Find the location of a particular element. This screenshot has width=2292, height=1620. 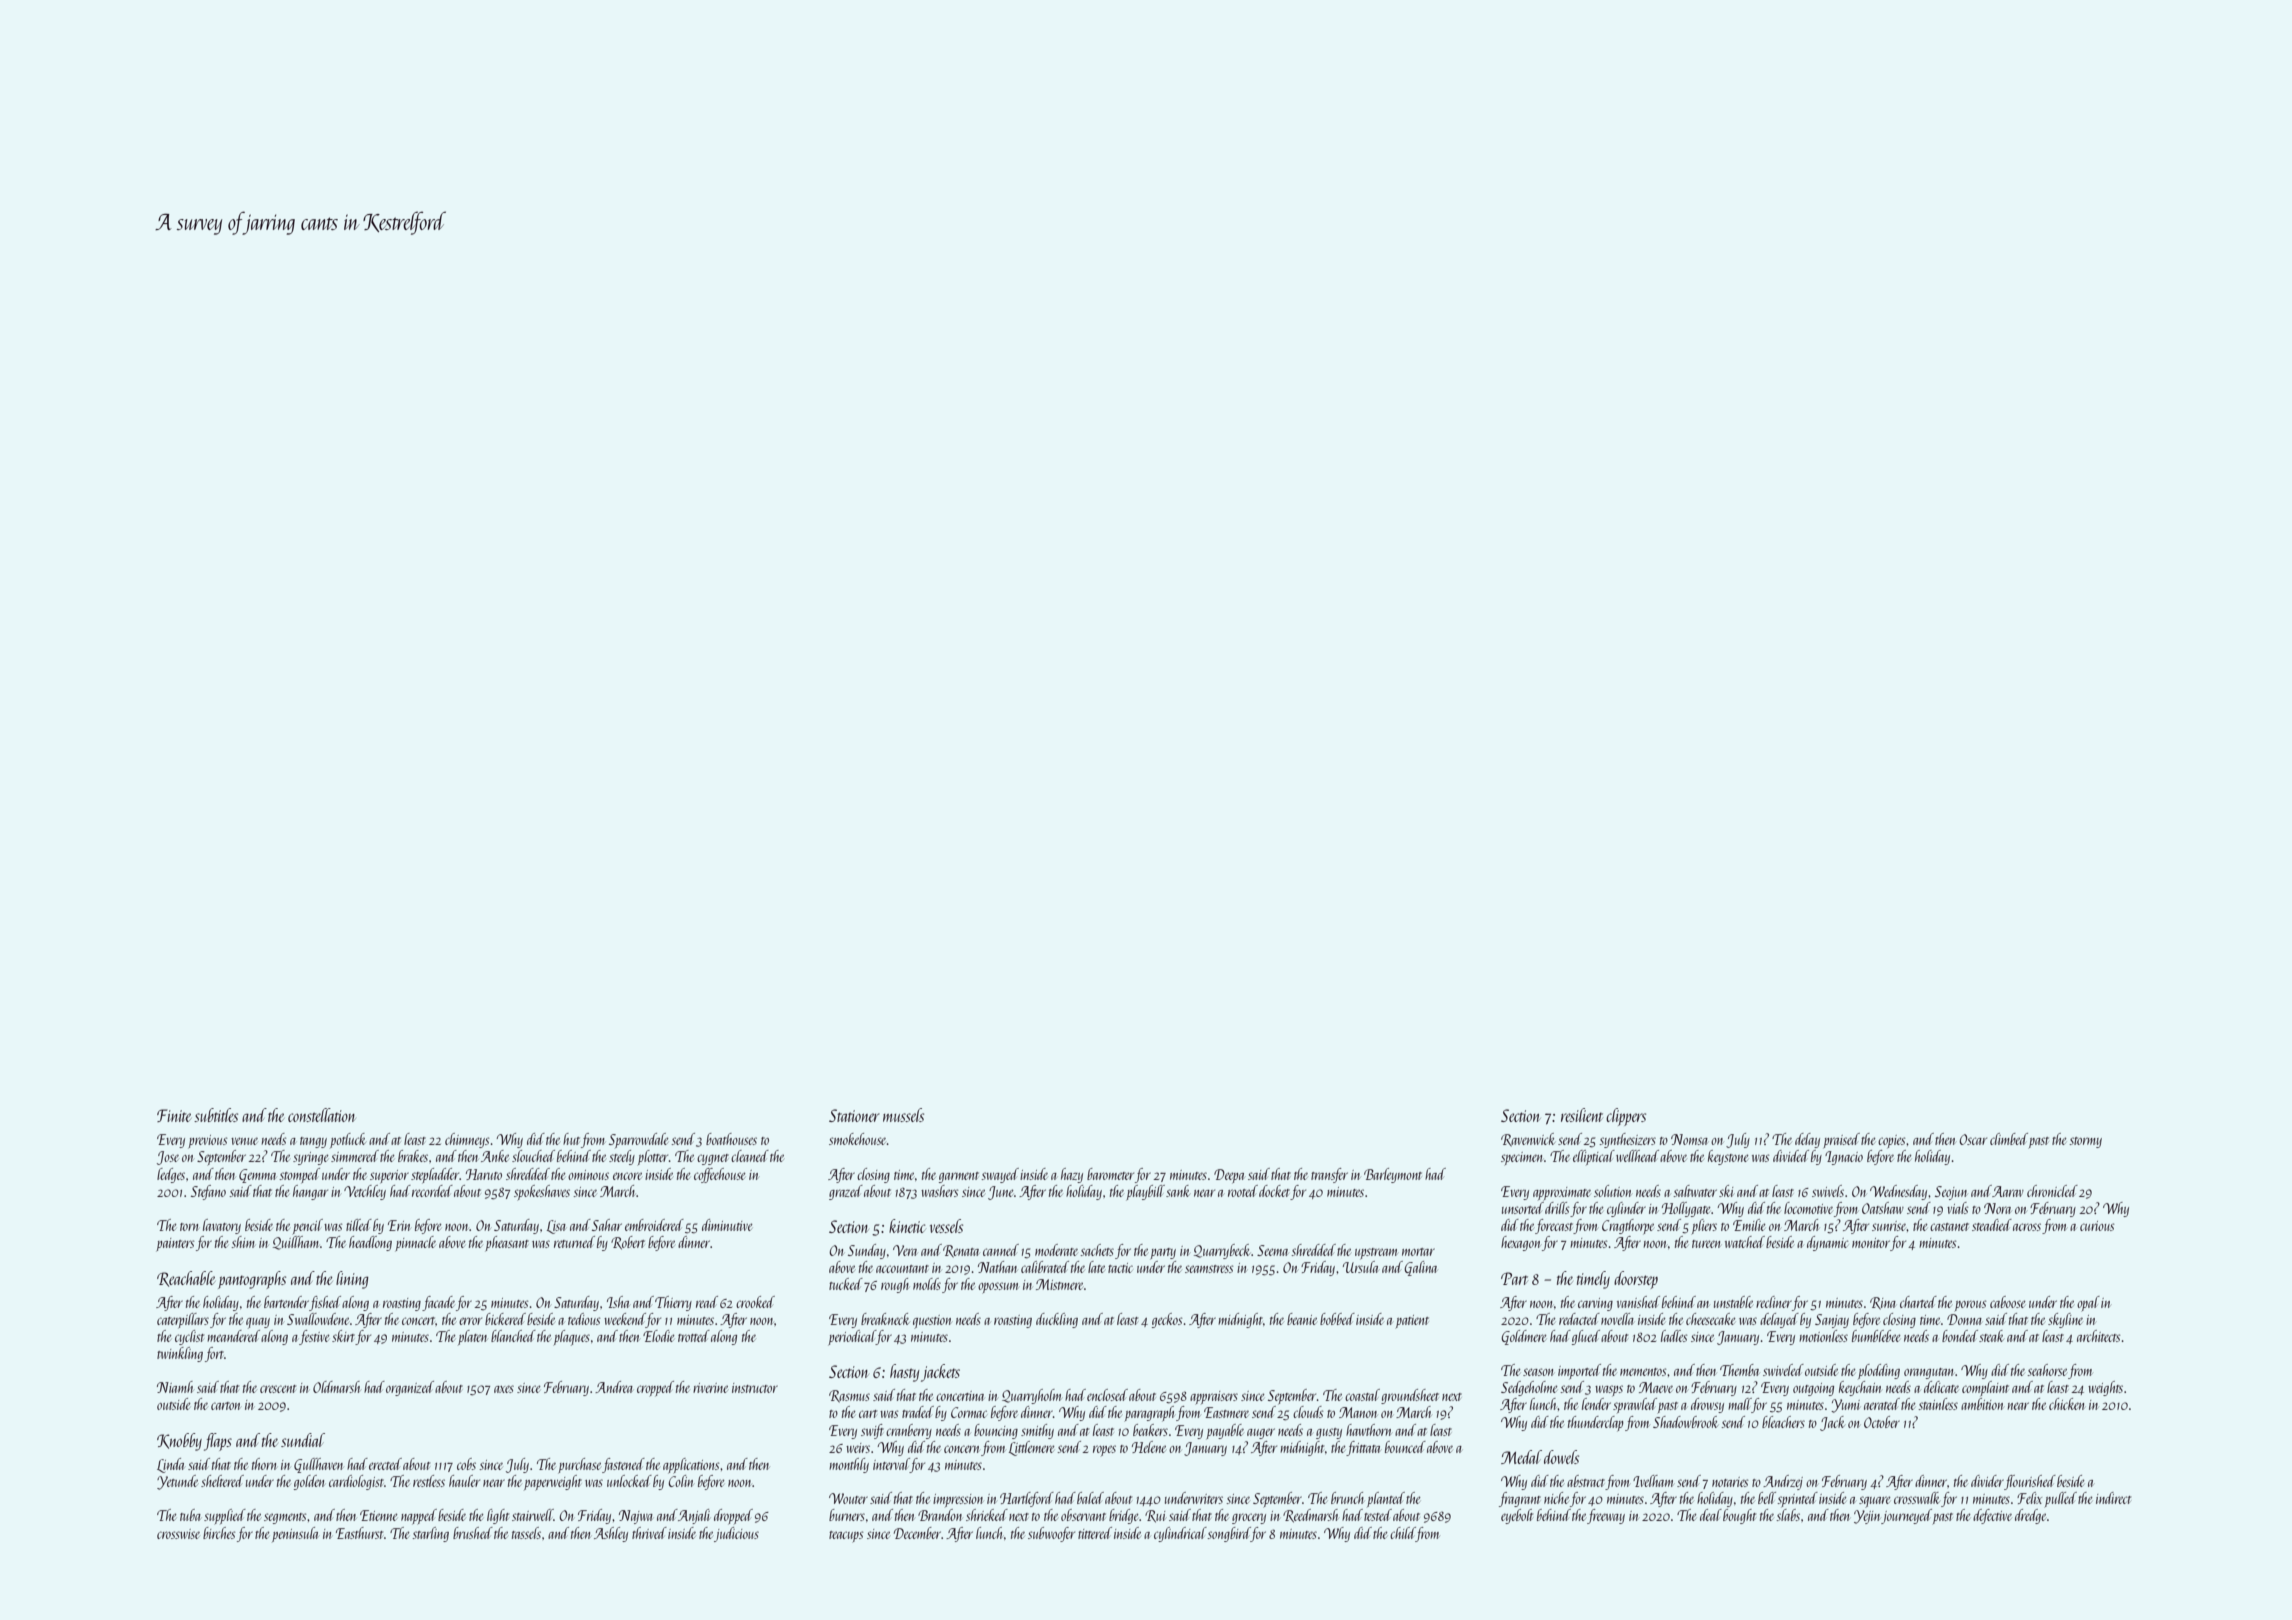

brunch is located at coordinates (1347, 1498).
